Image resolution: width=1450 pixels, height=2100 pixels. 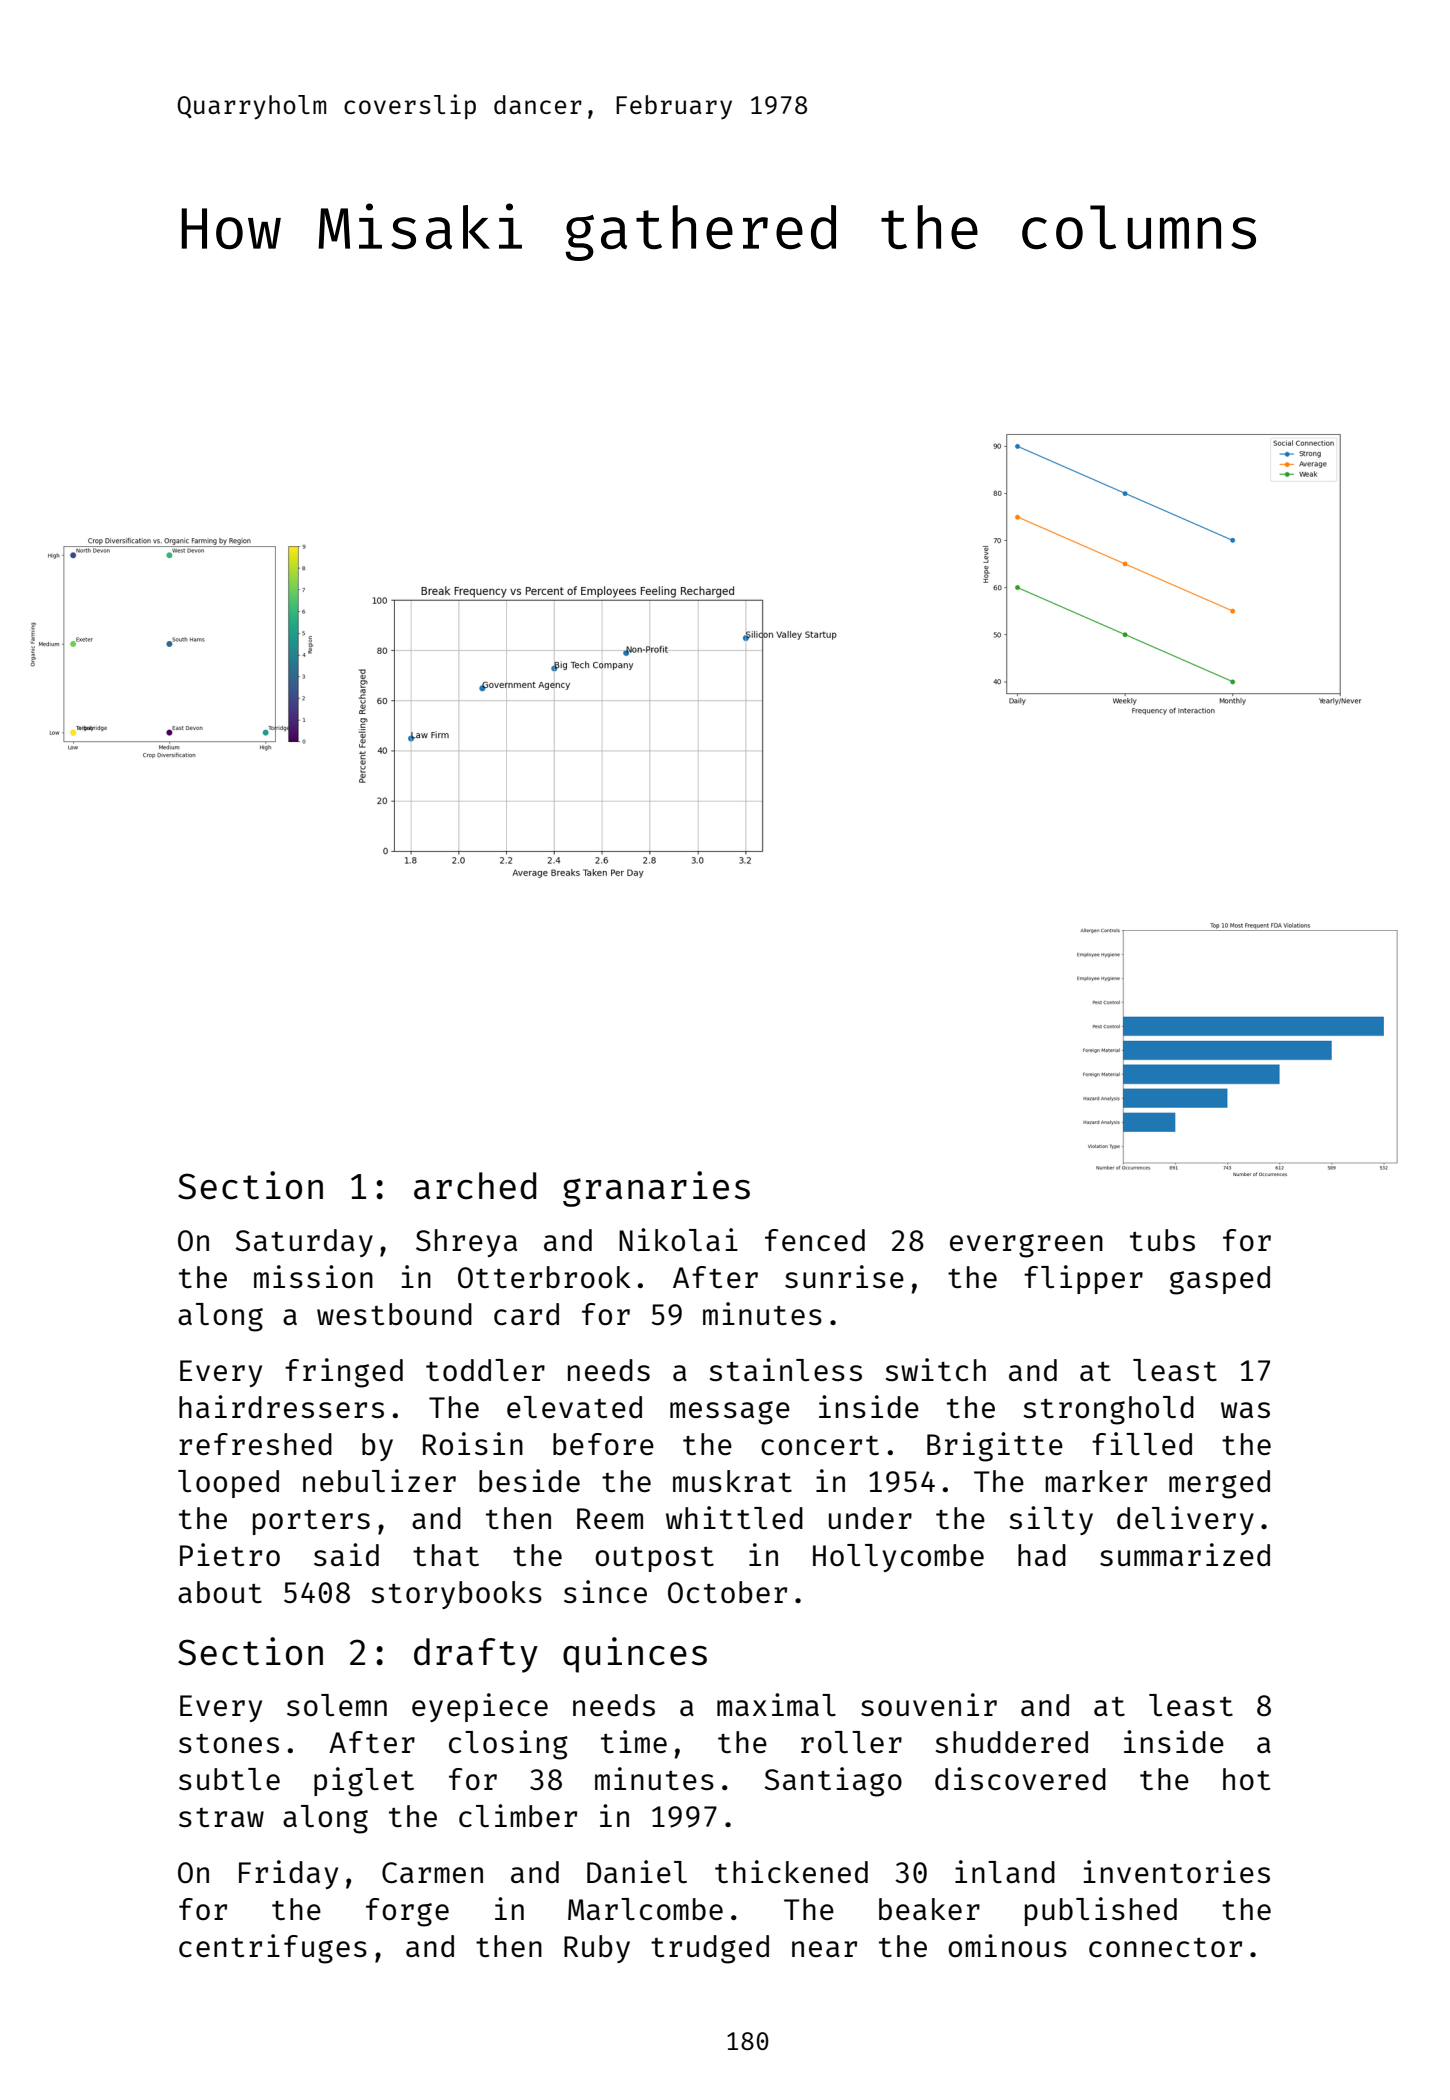 What do you see at coordinates (678, 1239) in the page?
I see `Nikolai` at bounding box center [678, 1239].
